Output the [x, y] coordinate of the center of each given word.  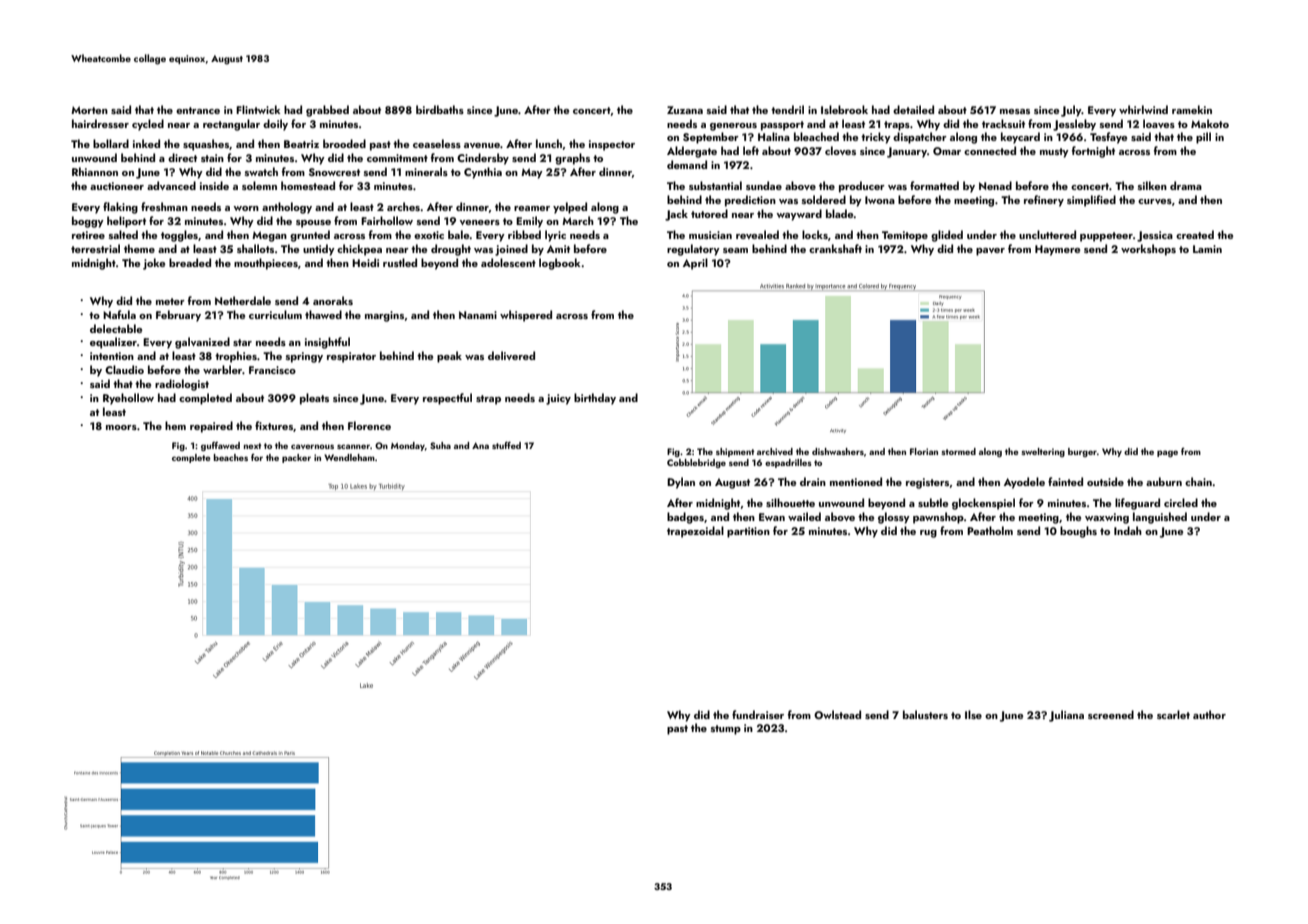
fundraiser [758, 714]
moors [121, 427]
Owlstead [837, 714]
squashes [206, 145]
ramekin [1192, 109]
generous [733, 127]
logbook [560, 264]
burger [1082, 452]
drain [813, 481]
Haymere [1057, 250]
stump [726, 730]
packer [296, 458]
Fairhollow [387, 220]
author [1209, 714]
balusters [925, 714]
